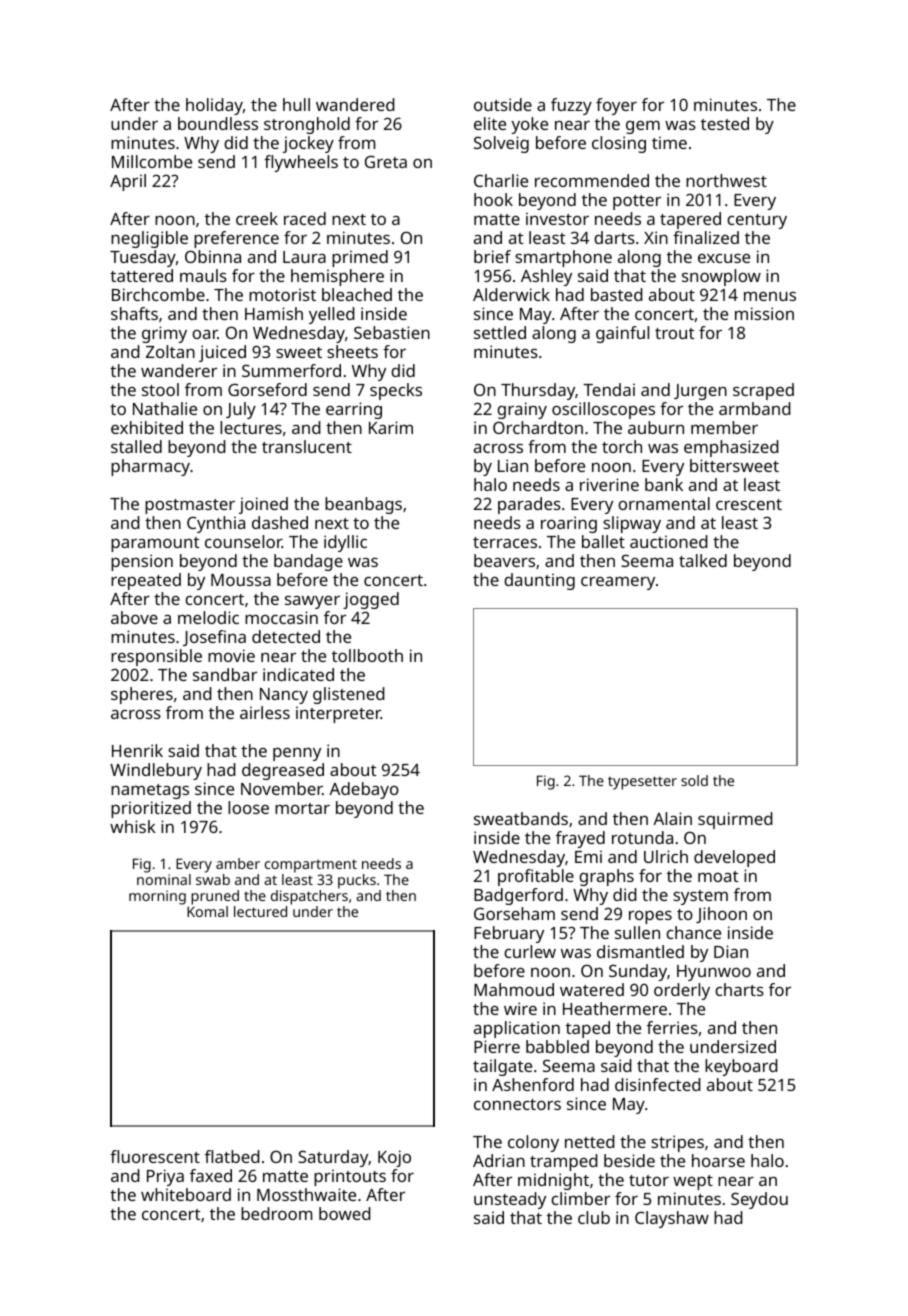 This screenshot has width=908, height=1316. I want to click on darts, so click(614, 237).
